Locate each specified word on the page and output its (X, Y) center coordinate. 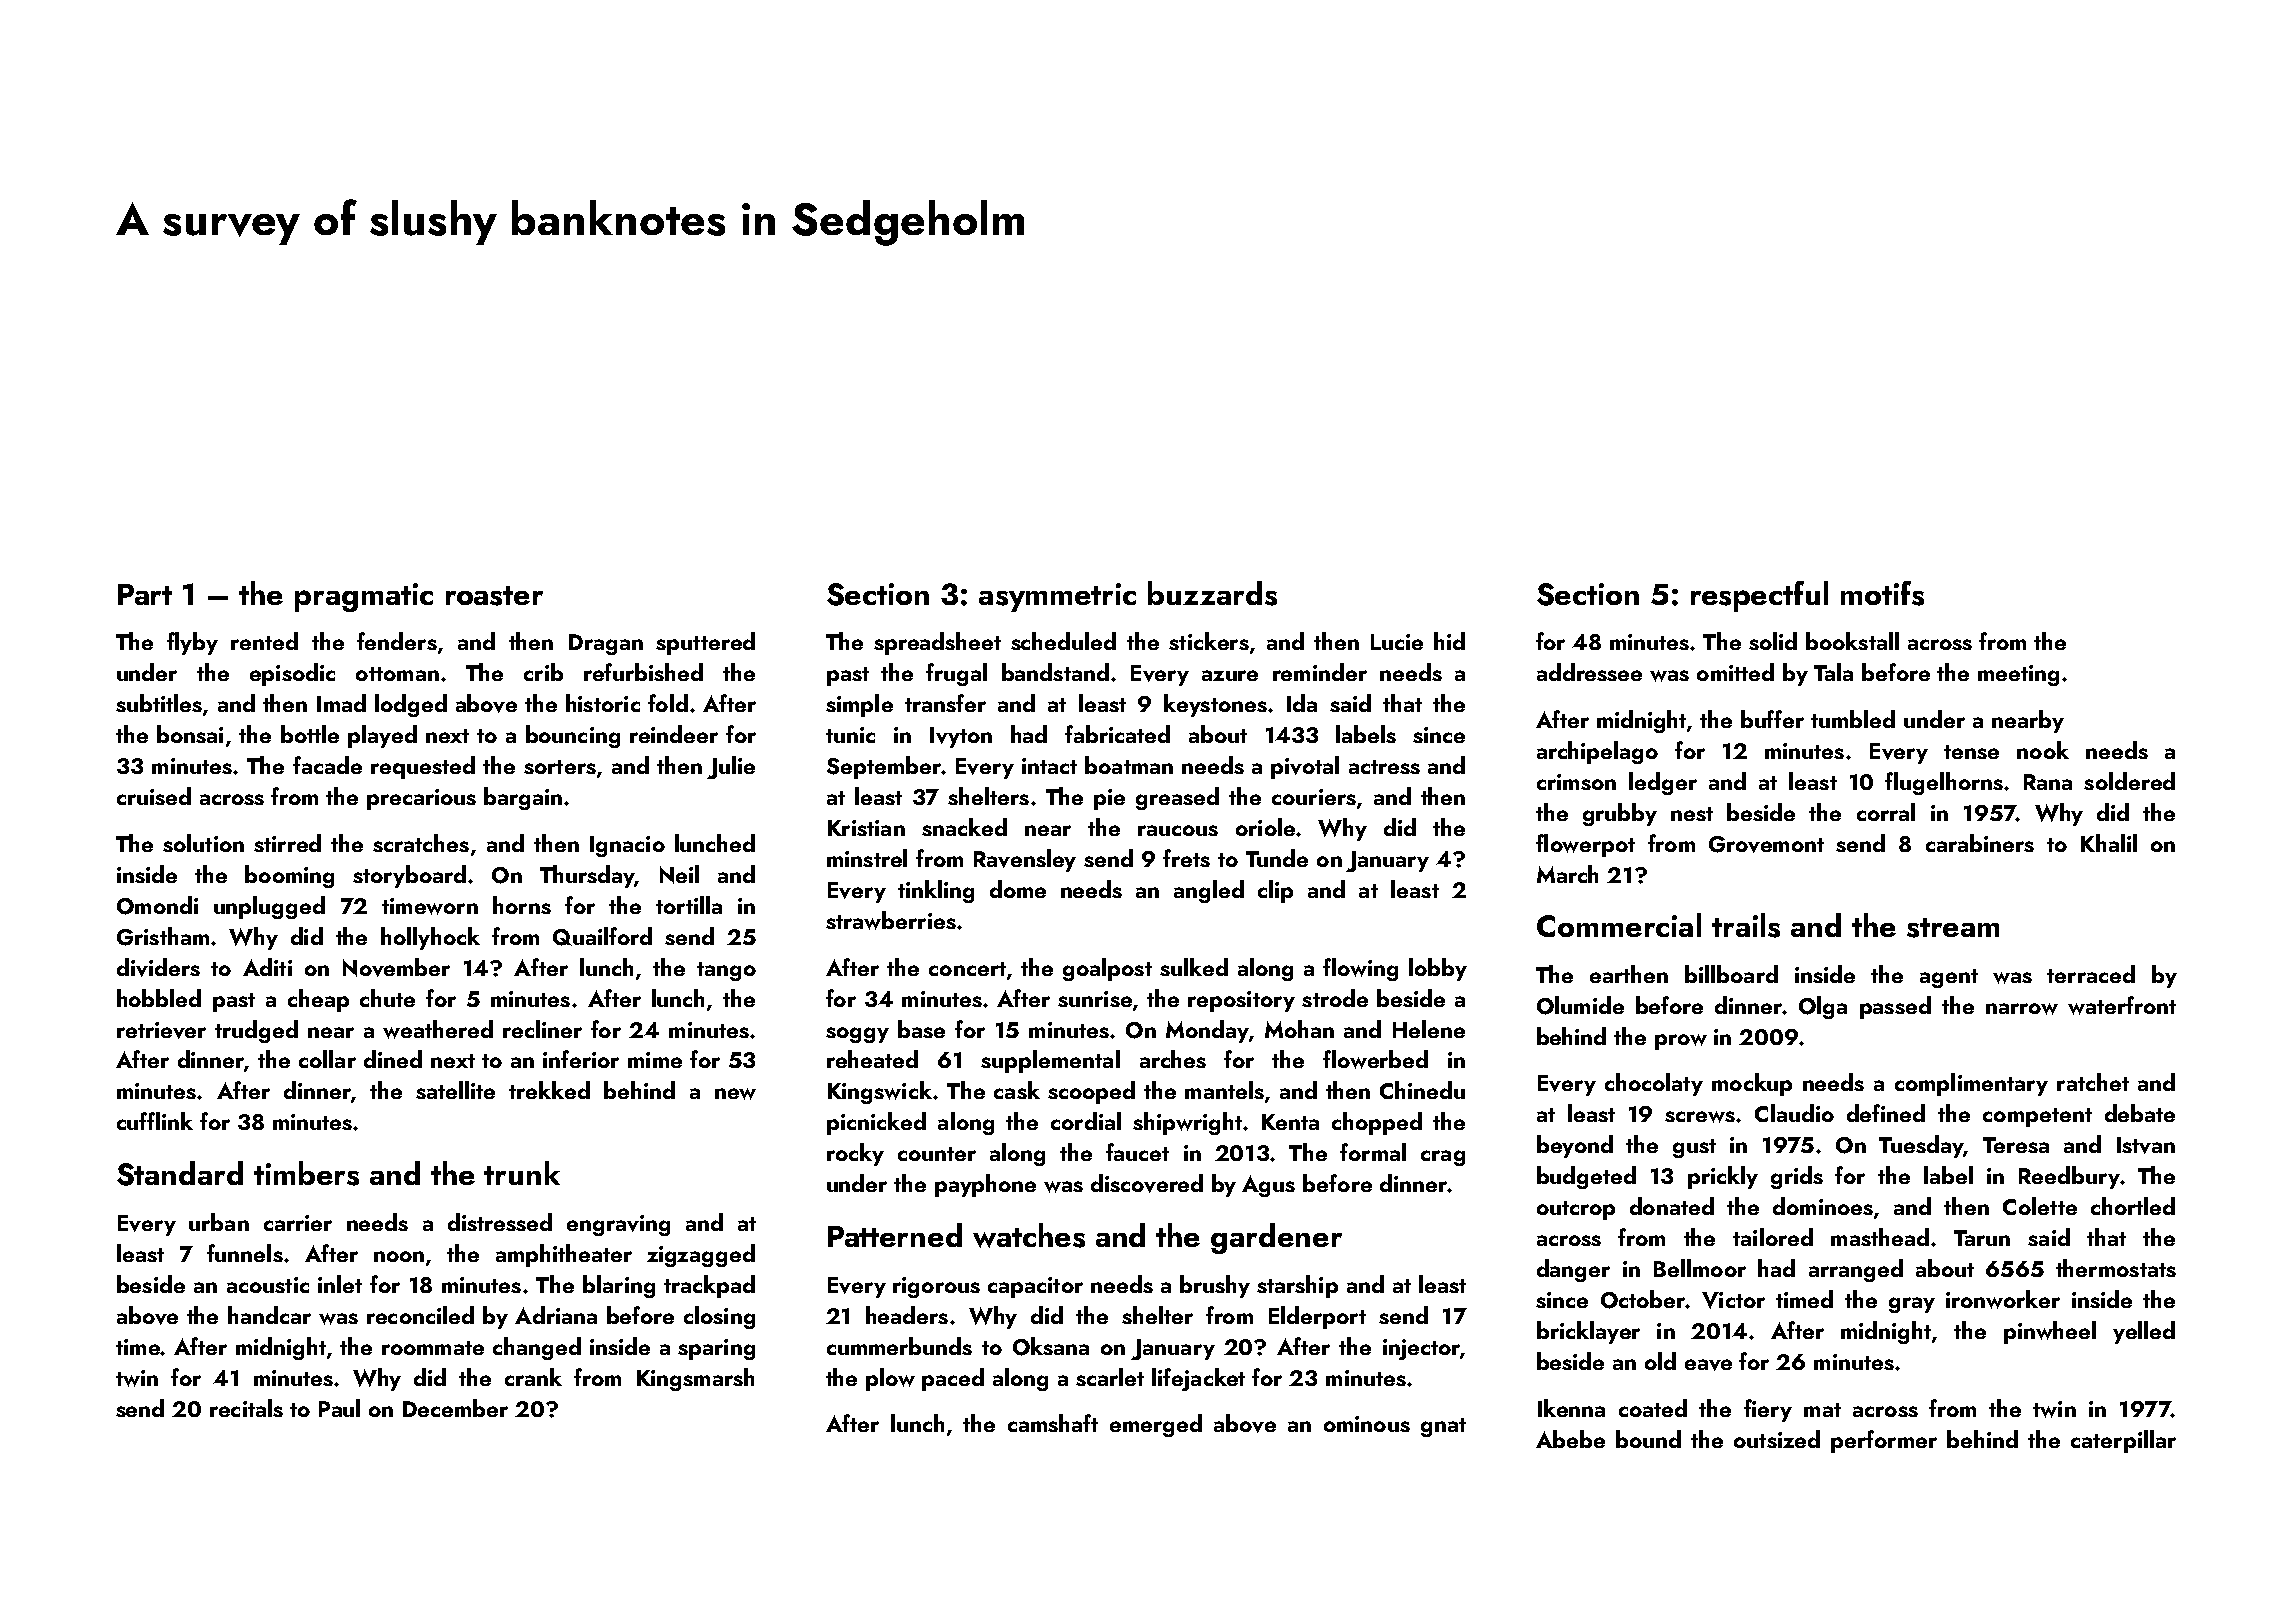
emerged (1156, 1425)
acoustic (268, 1285)
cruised (154, 796)
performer (1884, 1441)
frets (1186, 858)
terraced (2091, 974)
